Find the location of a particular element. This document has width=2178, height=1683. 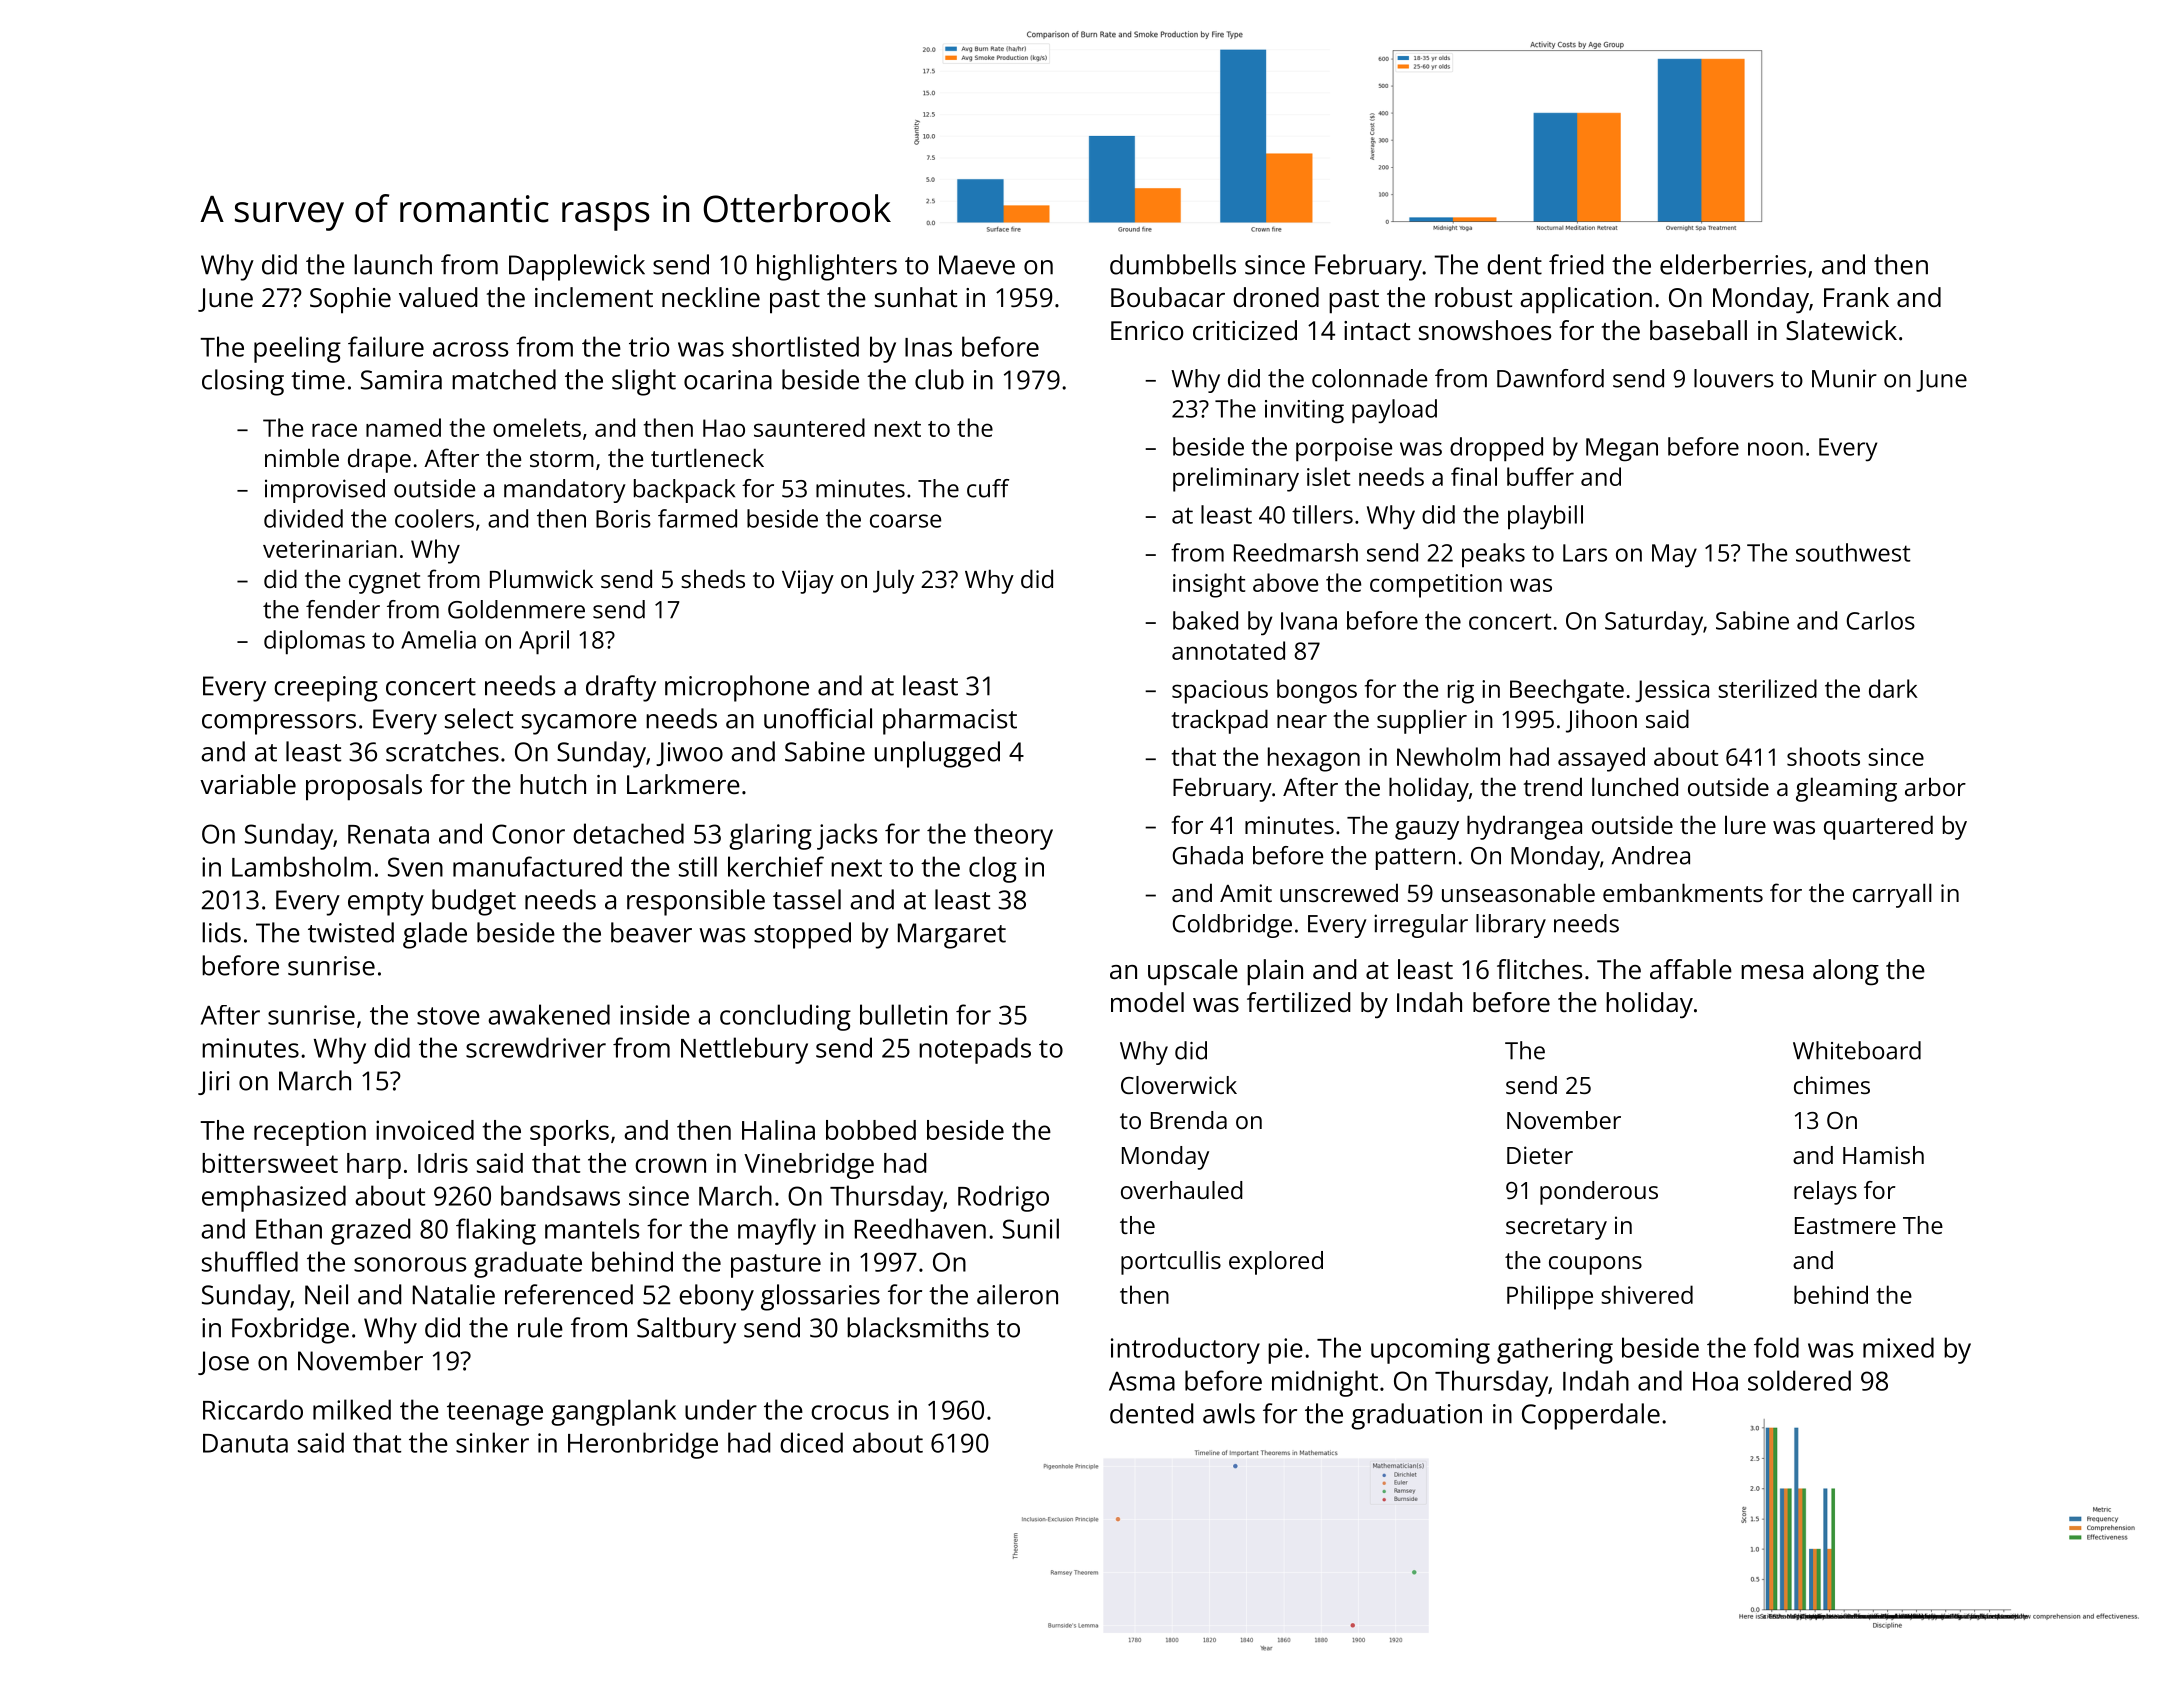

invoiced is located at coordinates (425, 1130).
